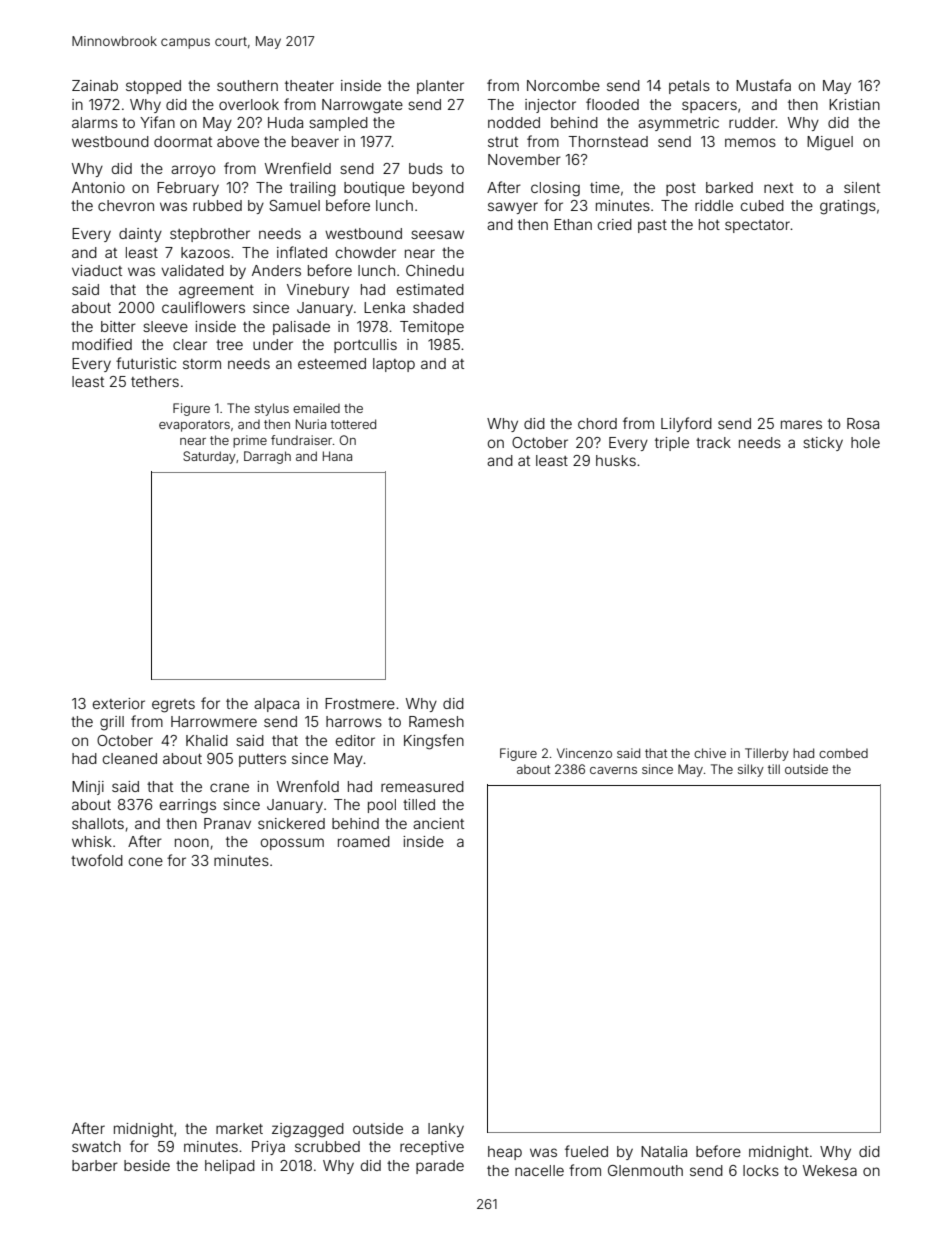 This screenshot has height=1233, width=952. I want to click on triple, so click(672, 444).
